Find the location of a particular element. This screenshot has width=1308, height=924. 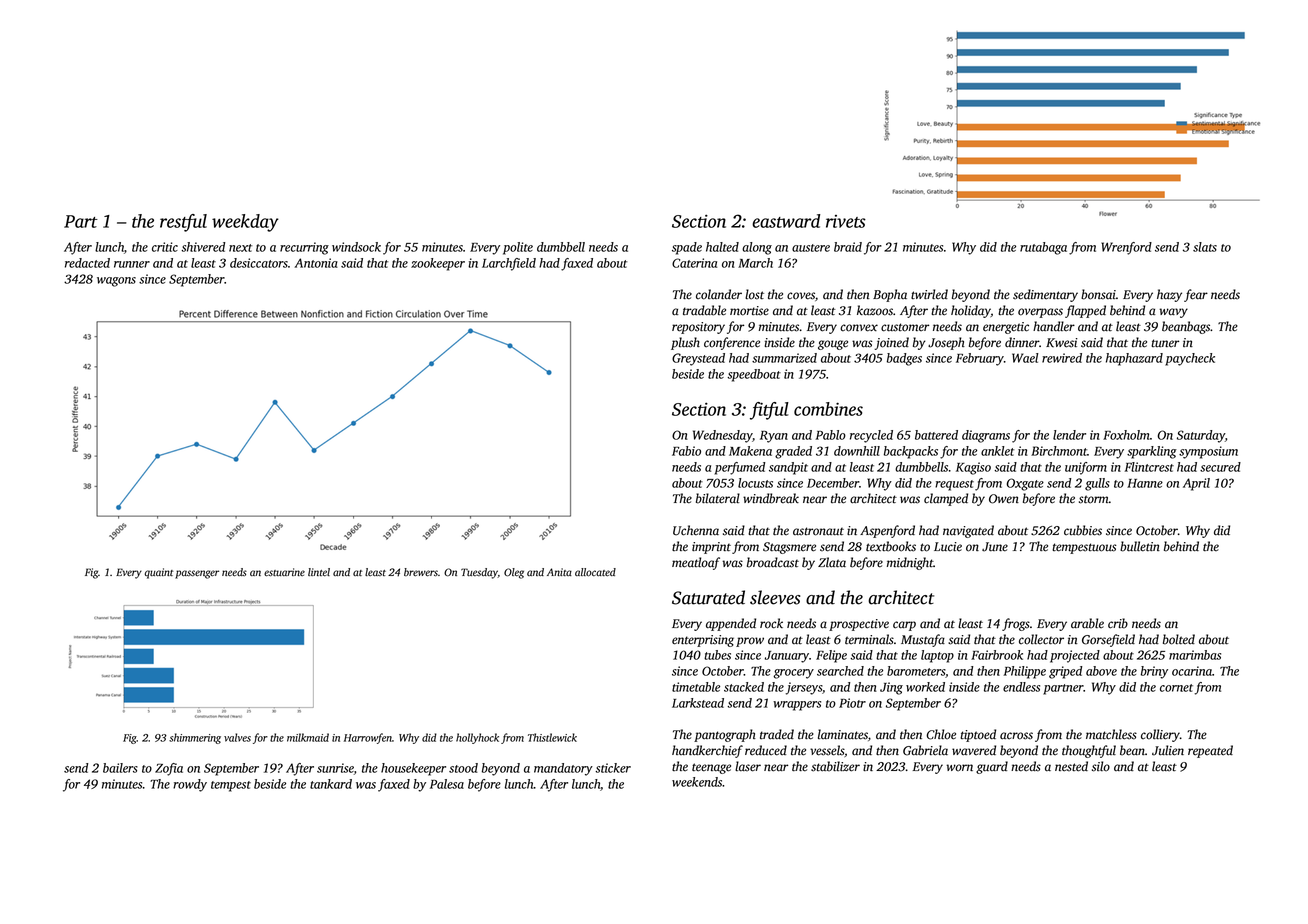

quaint is located at coordinates (159, 573).
